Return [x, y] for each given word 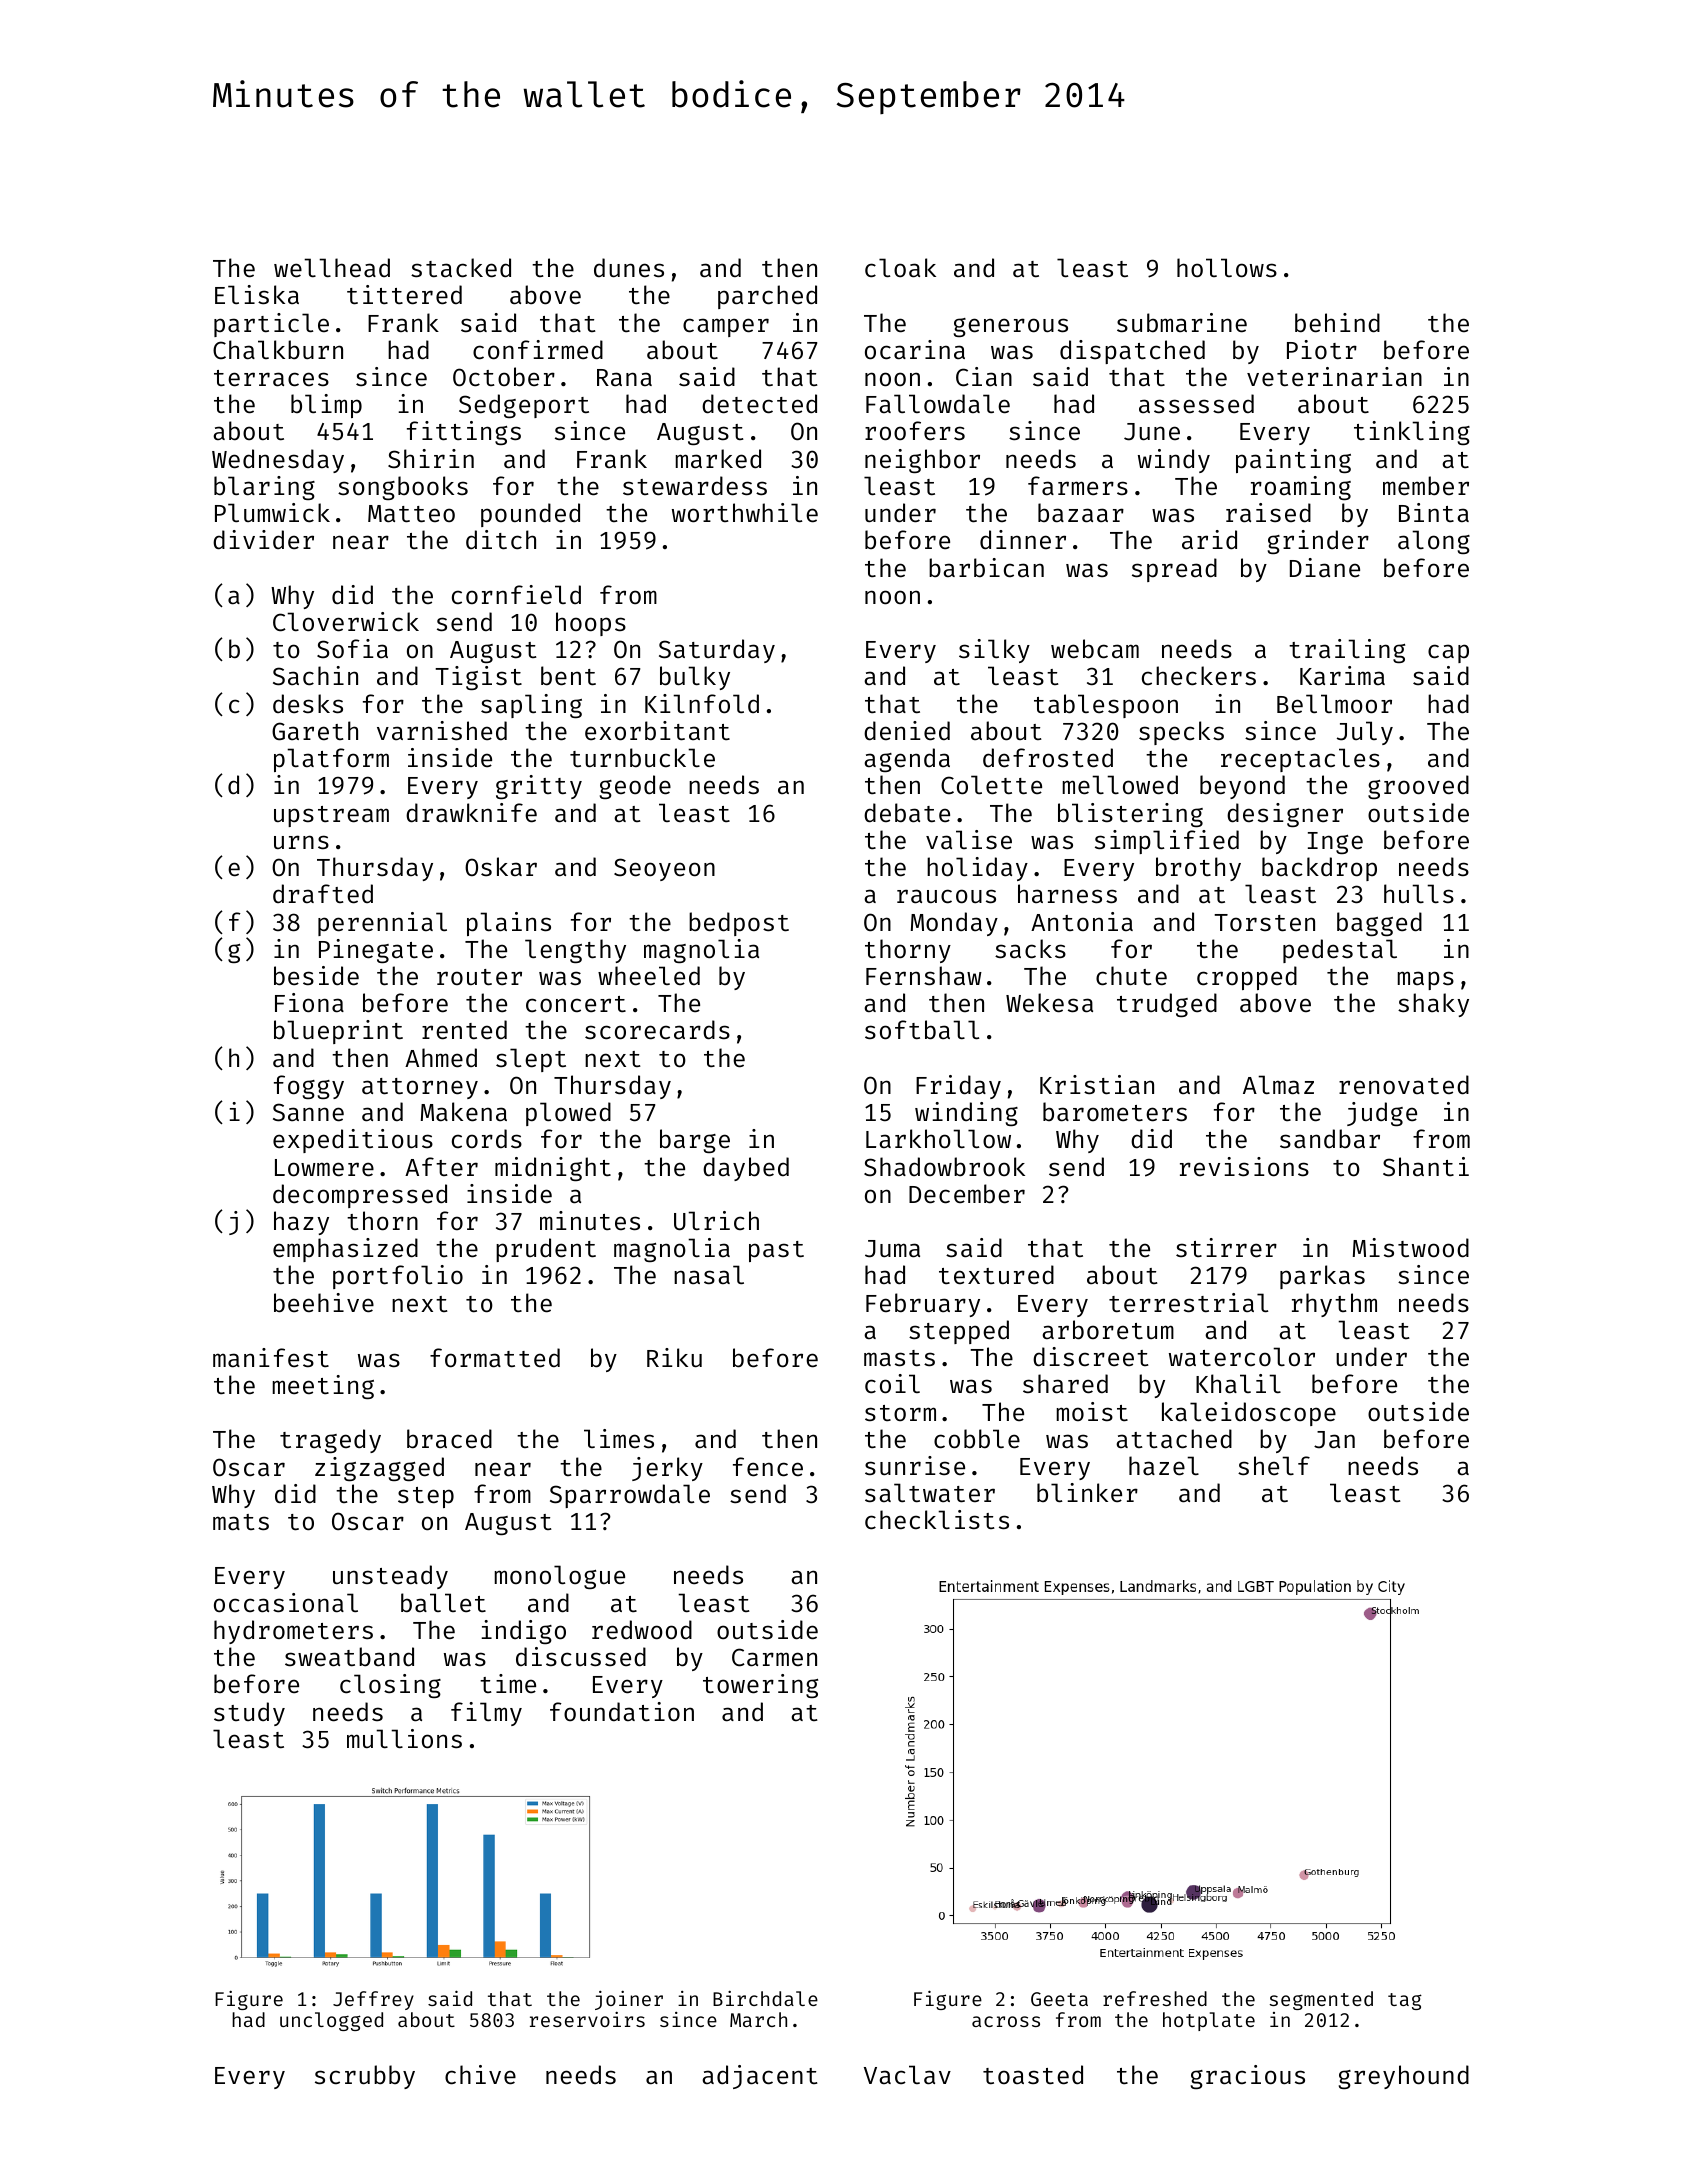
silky [994, 651]
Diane [1325, 568]
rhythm [1334, 1305]
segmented [1321, 2000]
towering [760, 1686]
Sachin [315, 676]
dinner [1023, 540]
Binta [1434, 513]
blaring [264, 488]
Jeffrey [373, 2000]
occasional [286, 1603]
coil [892, 1384]
